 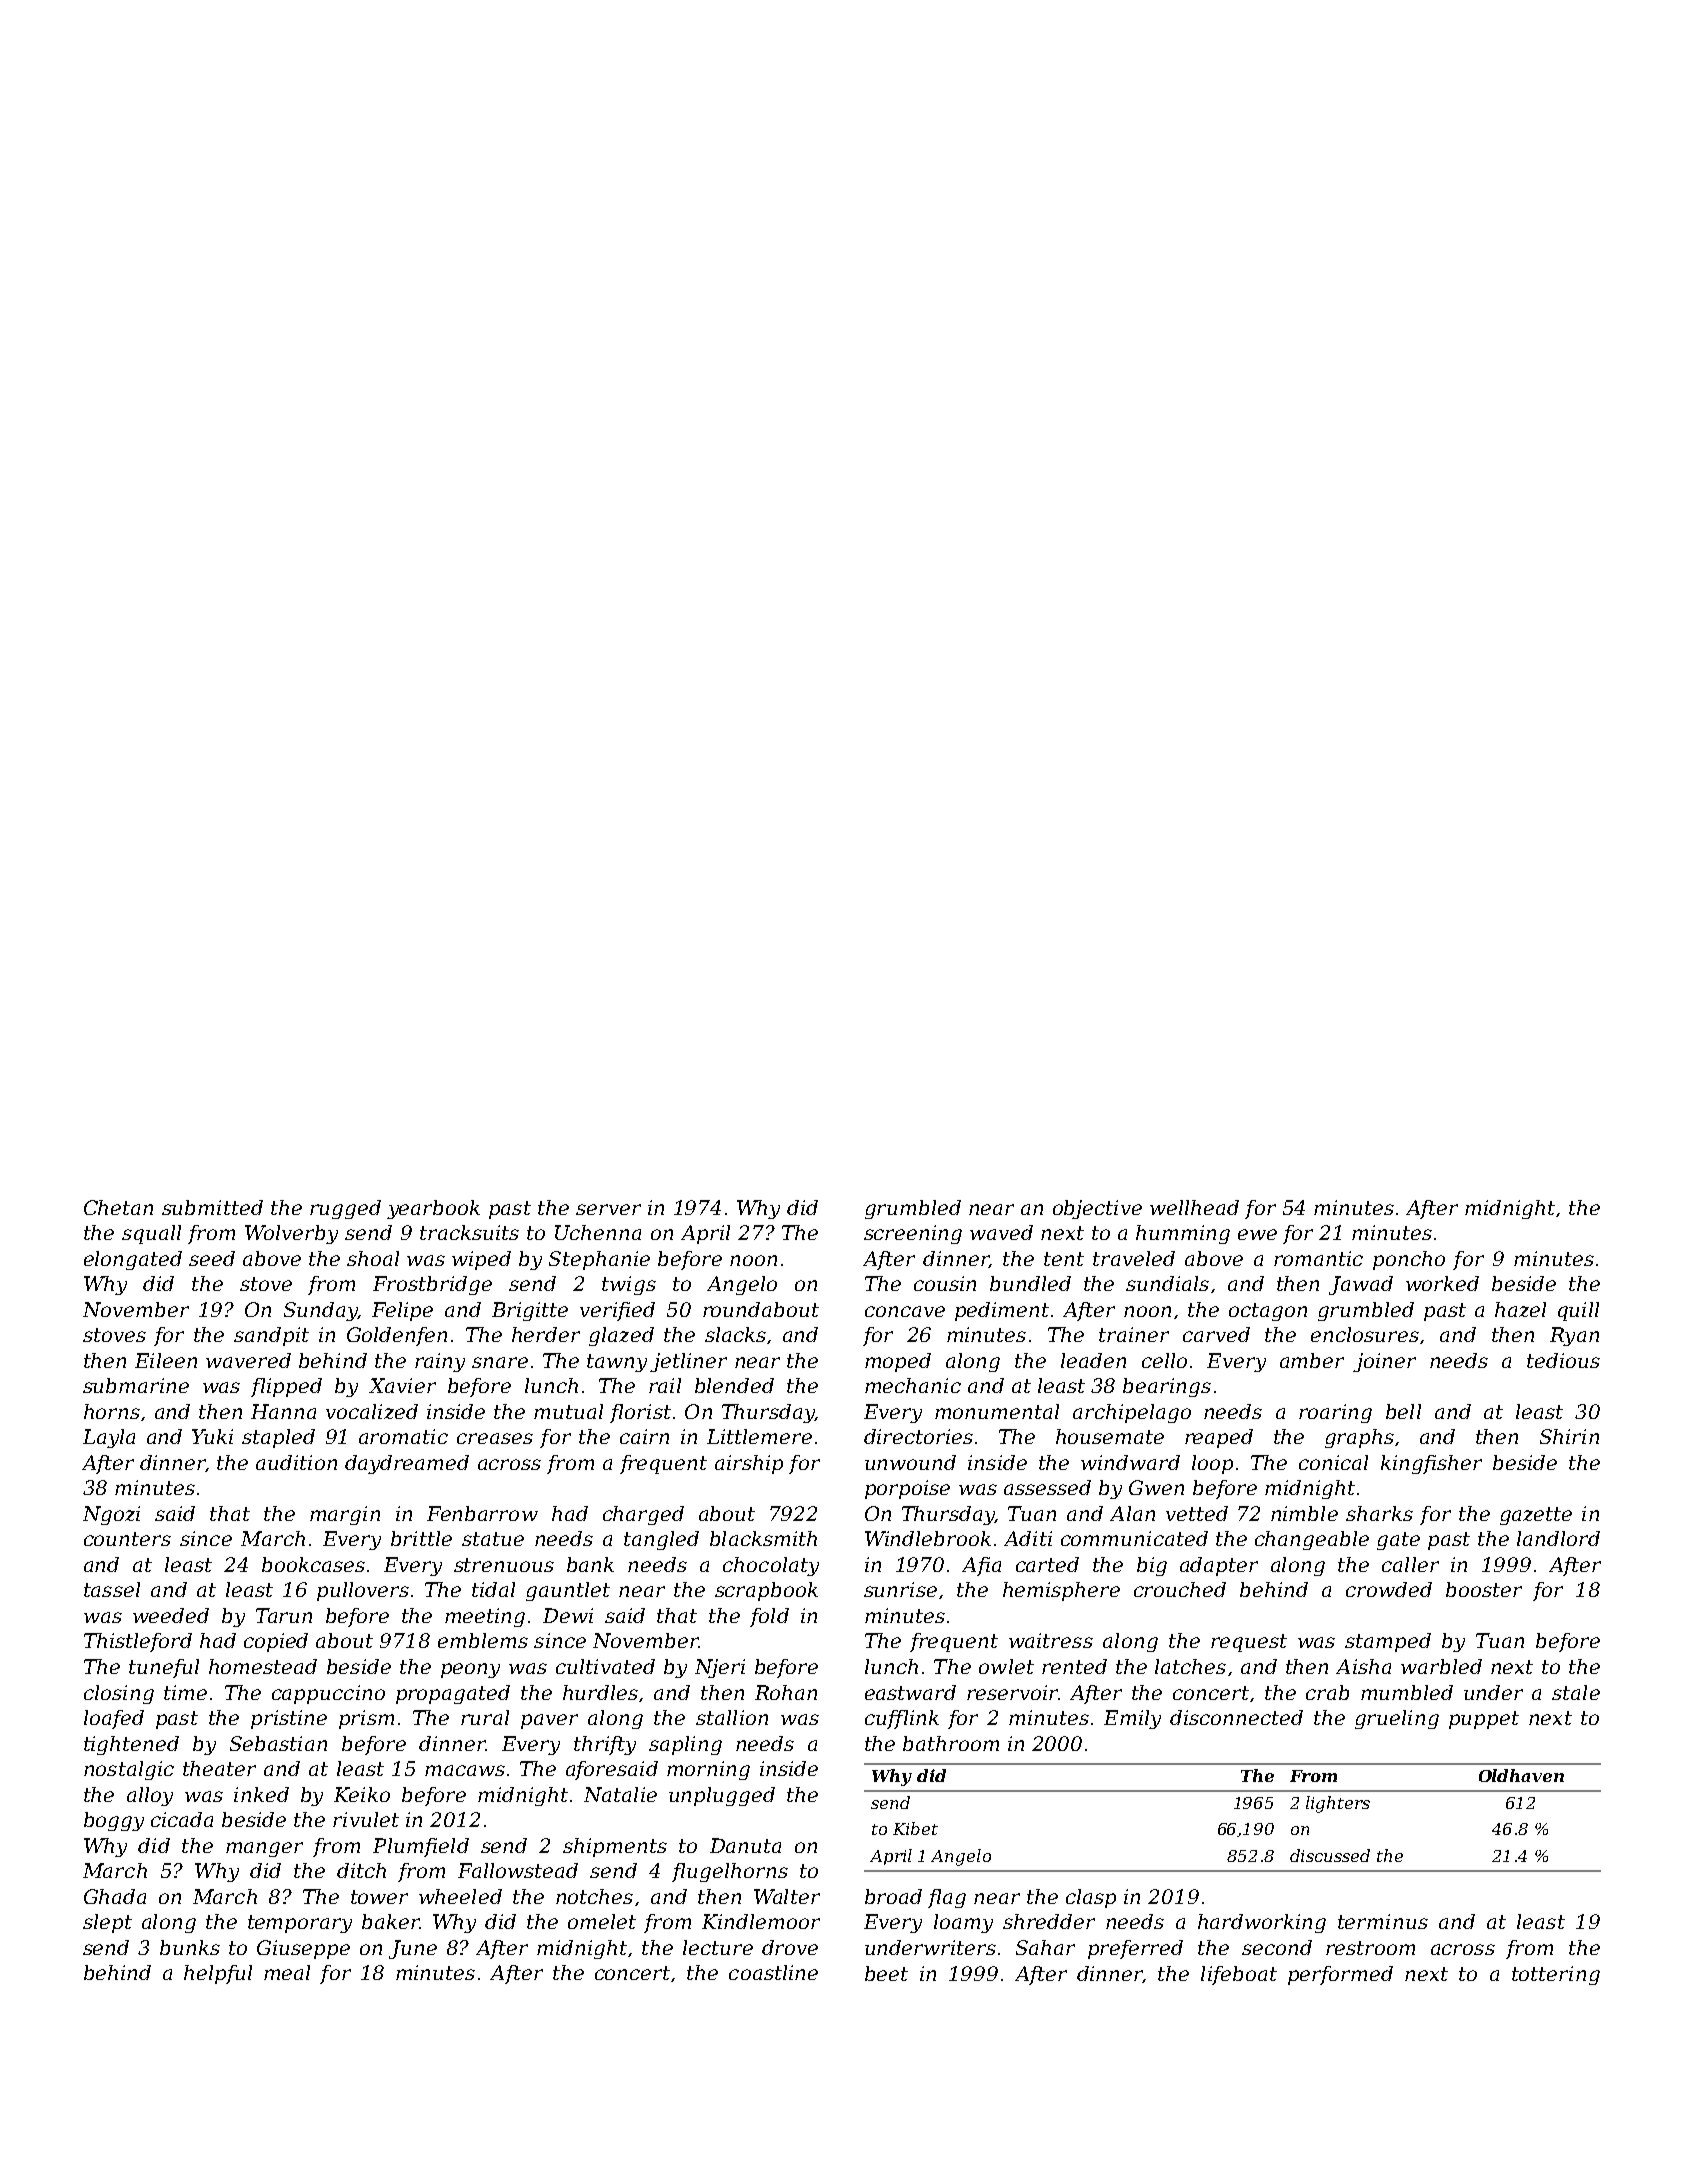 I want to click on sundials, so click(x=1167, y=1283).
